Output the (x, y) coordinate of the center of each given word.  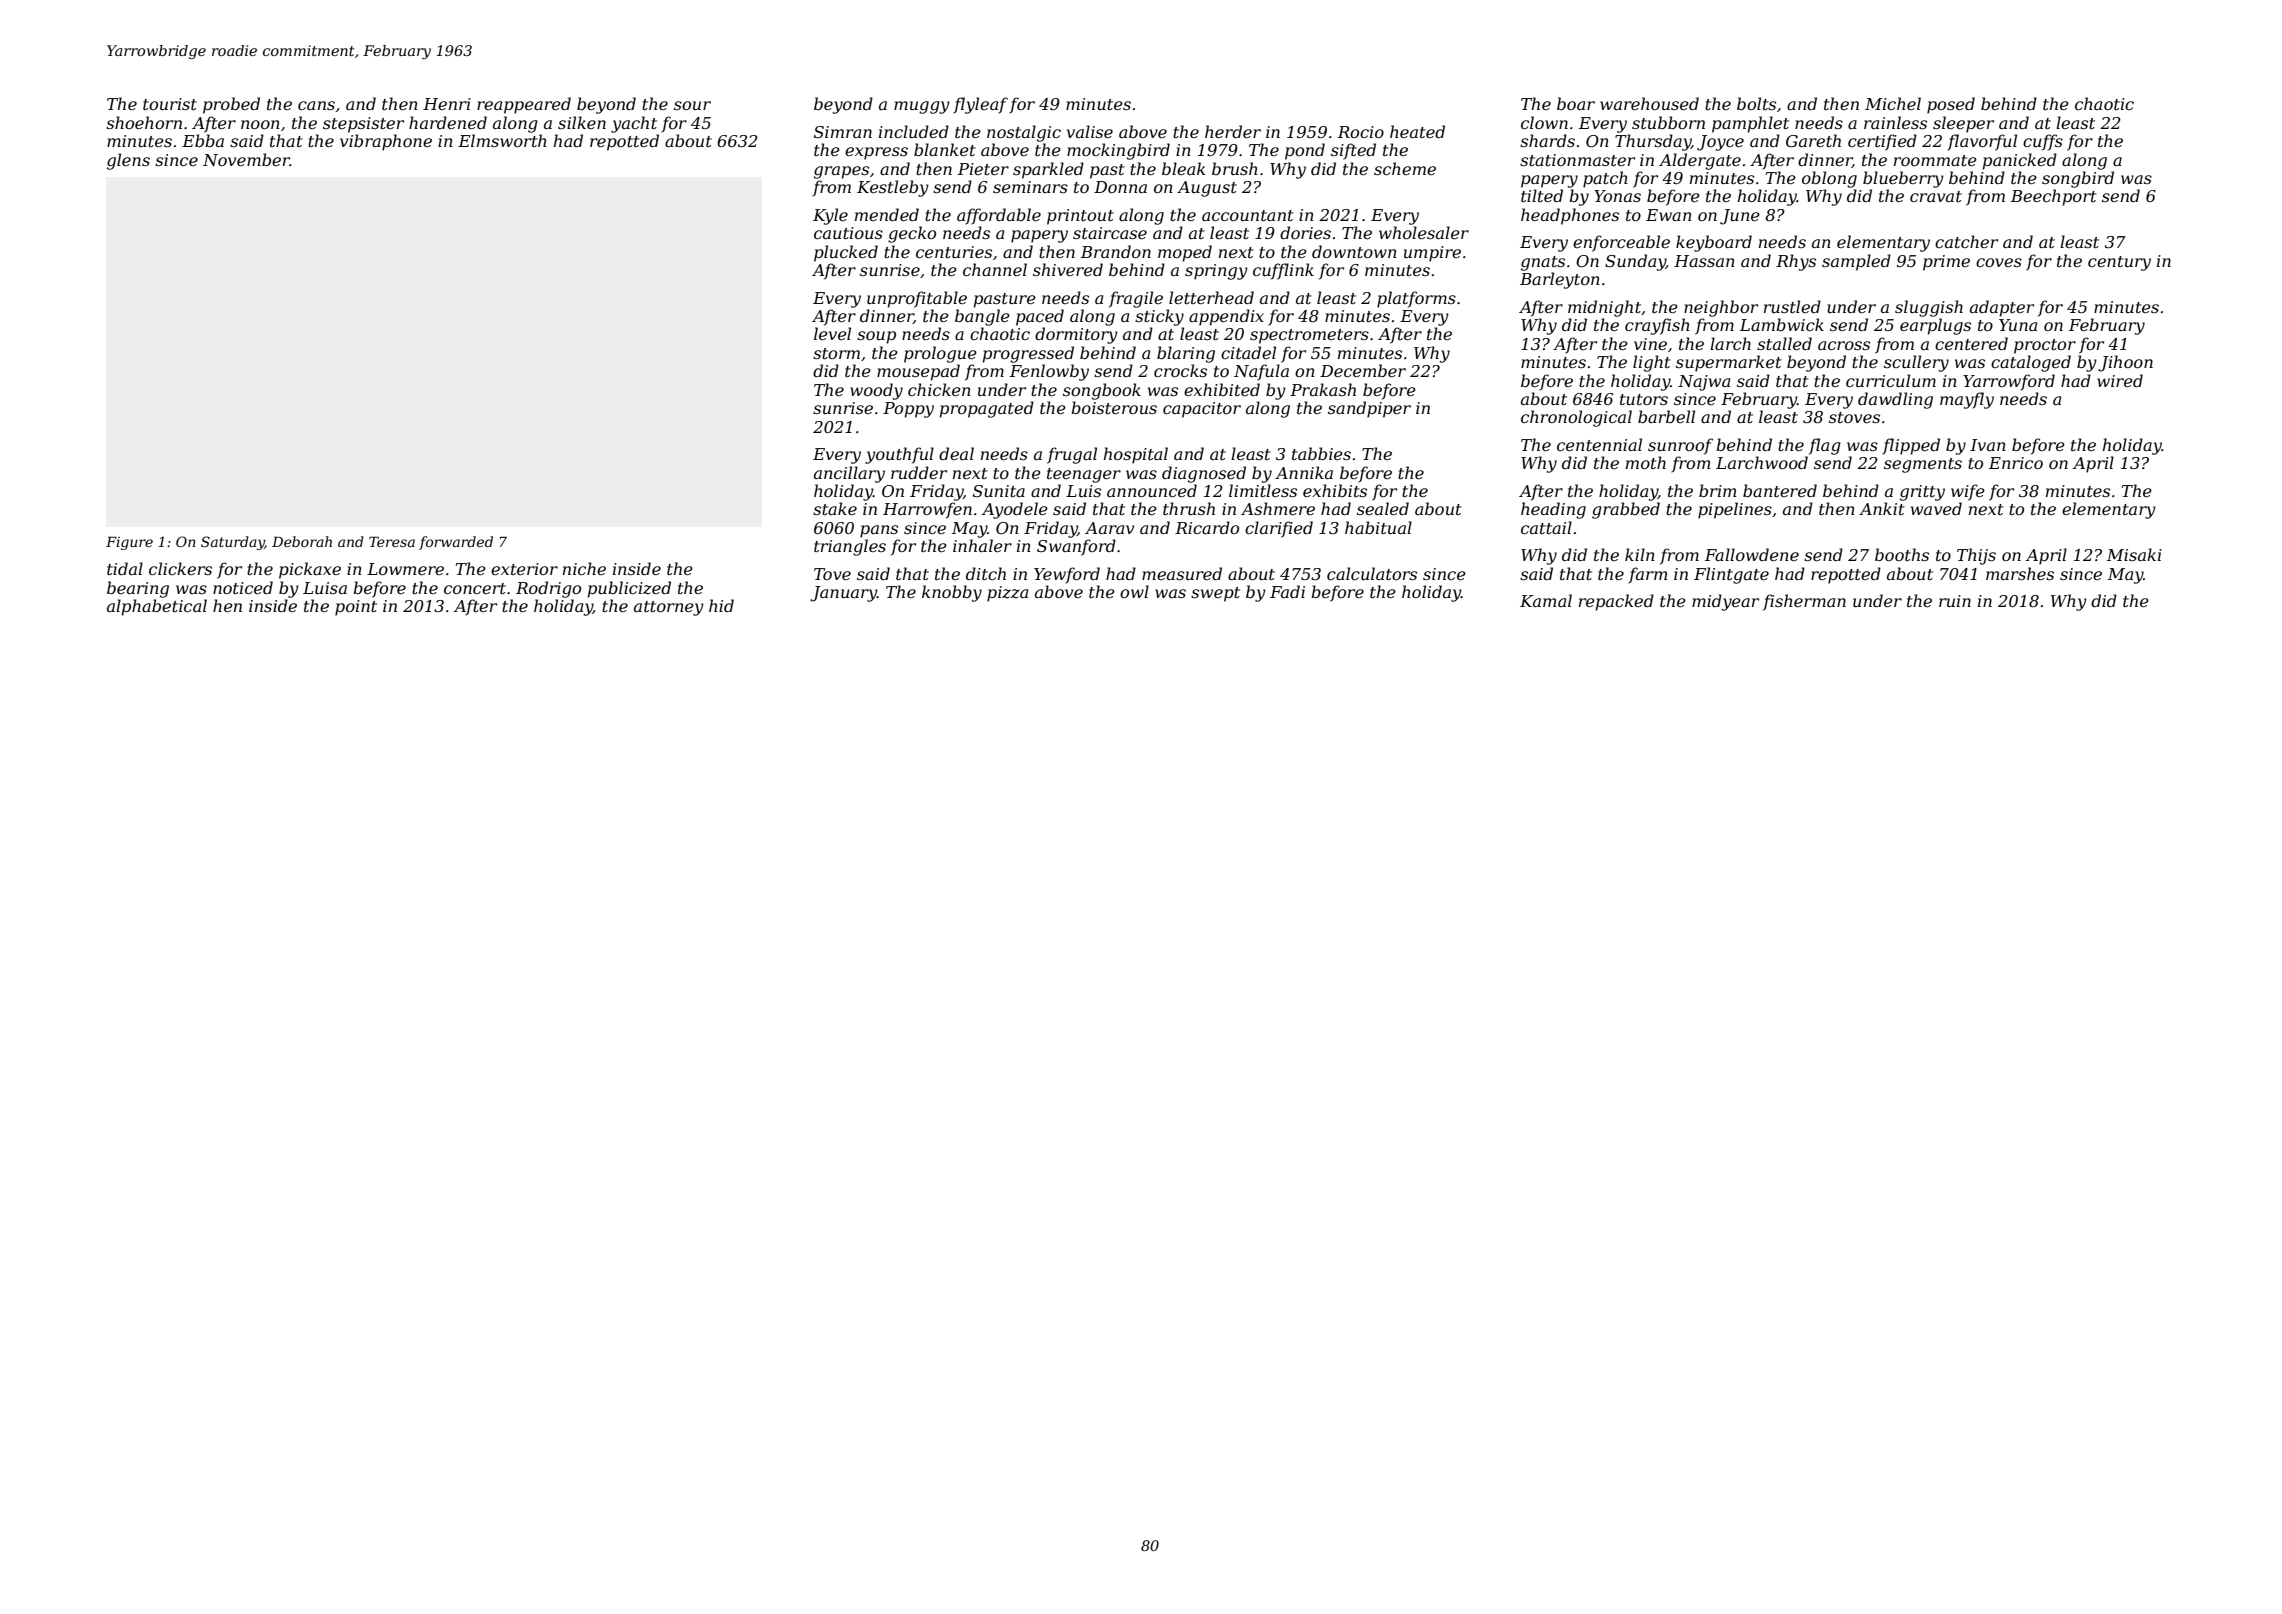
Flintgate (1731, 575)
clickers (180, 568)
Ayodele (1015, 510)
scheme (1405, 168)
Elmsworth (502, 140)
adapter (2002, 308)
